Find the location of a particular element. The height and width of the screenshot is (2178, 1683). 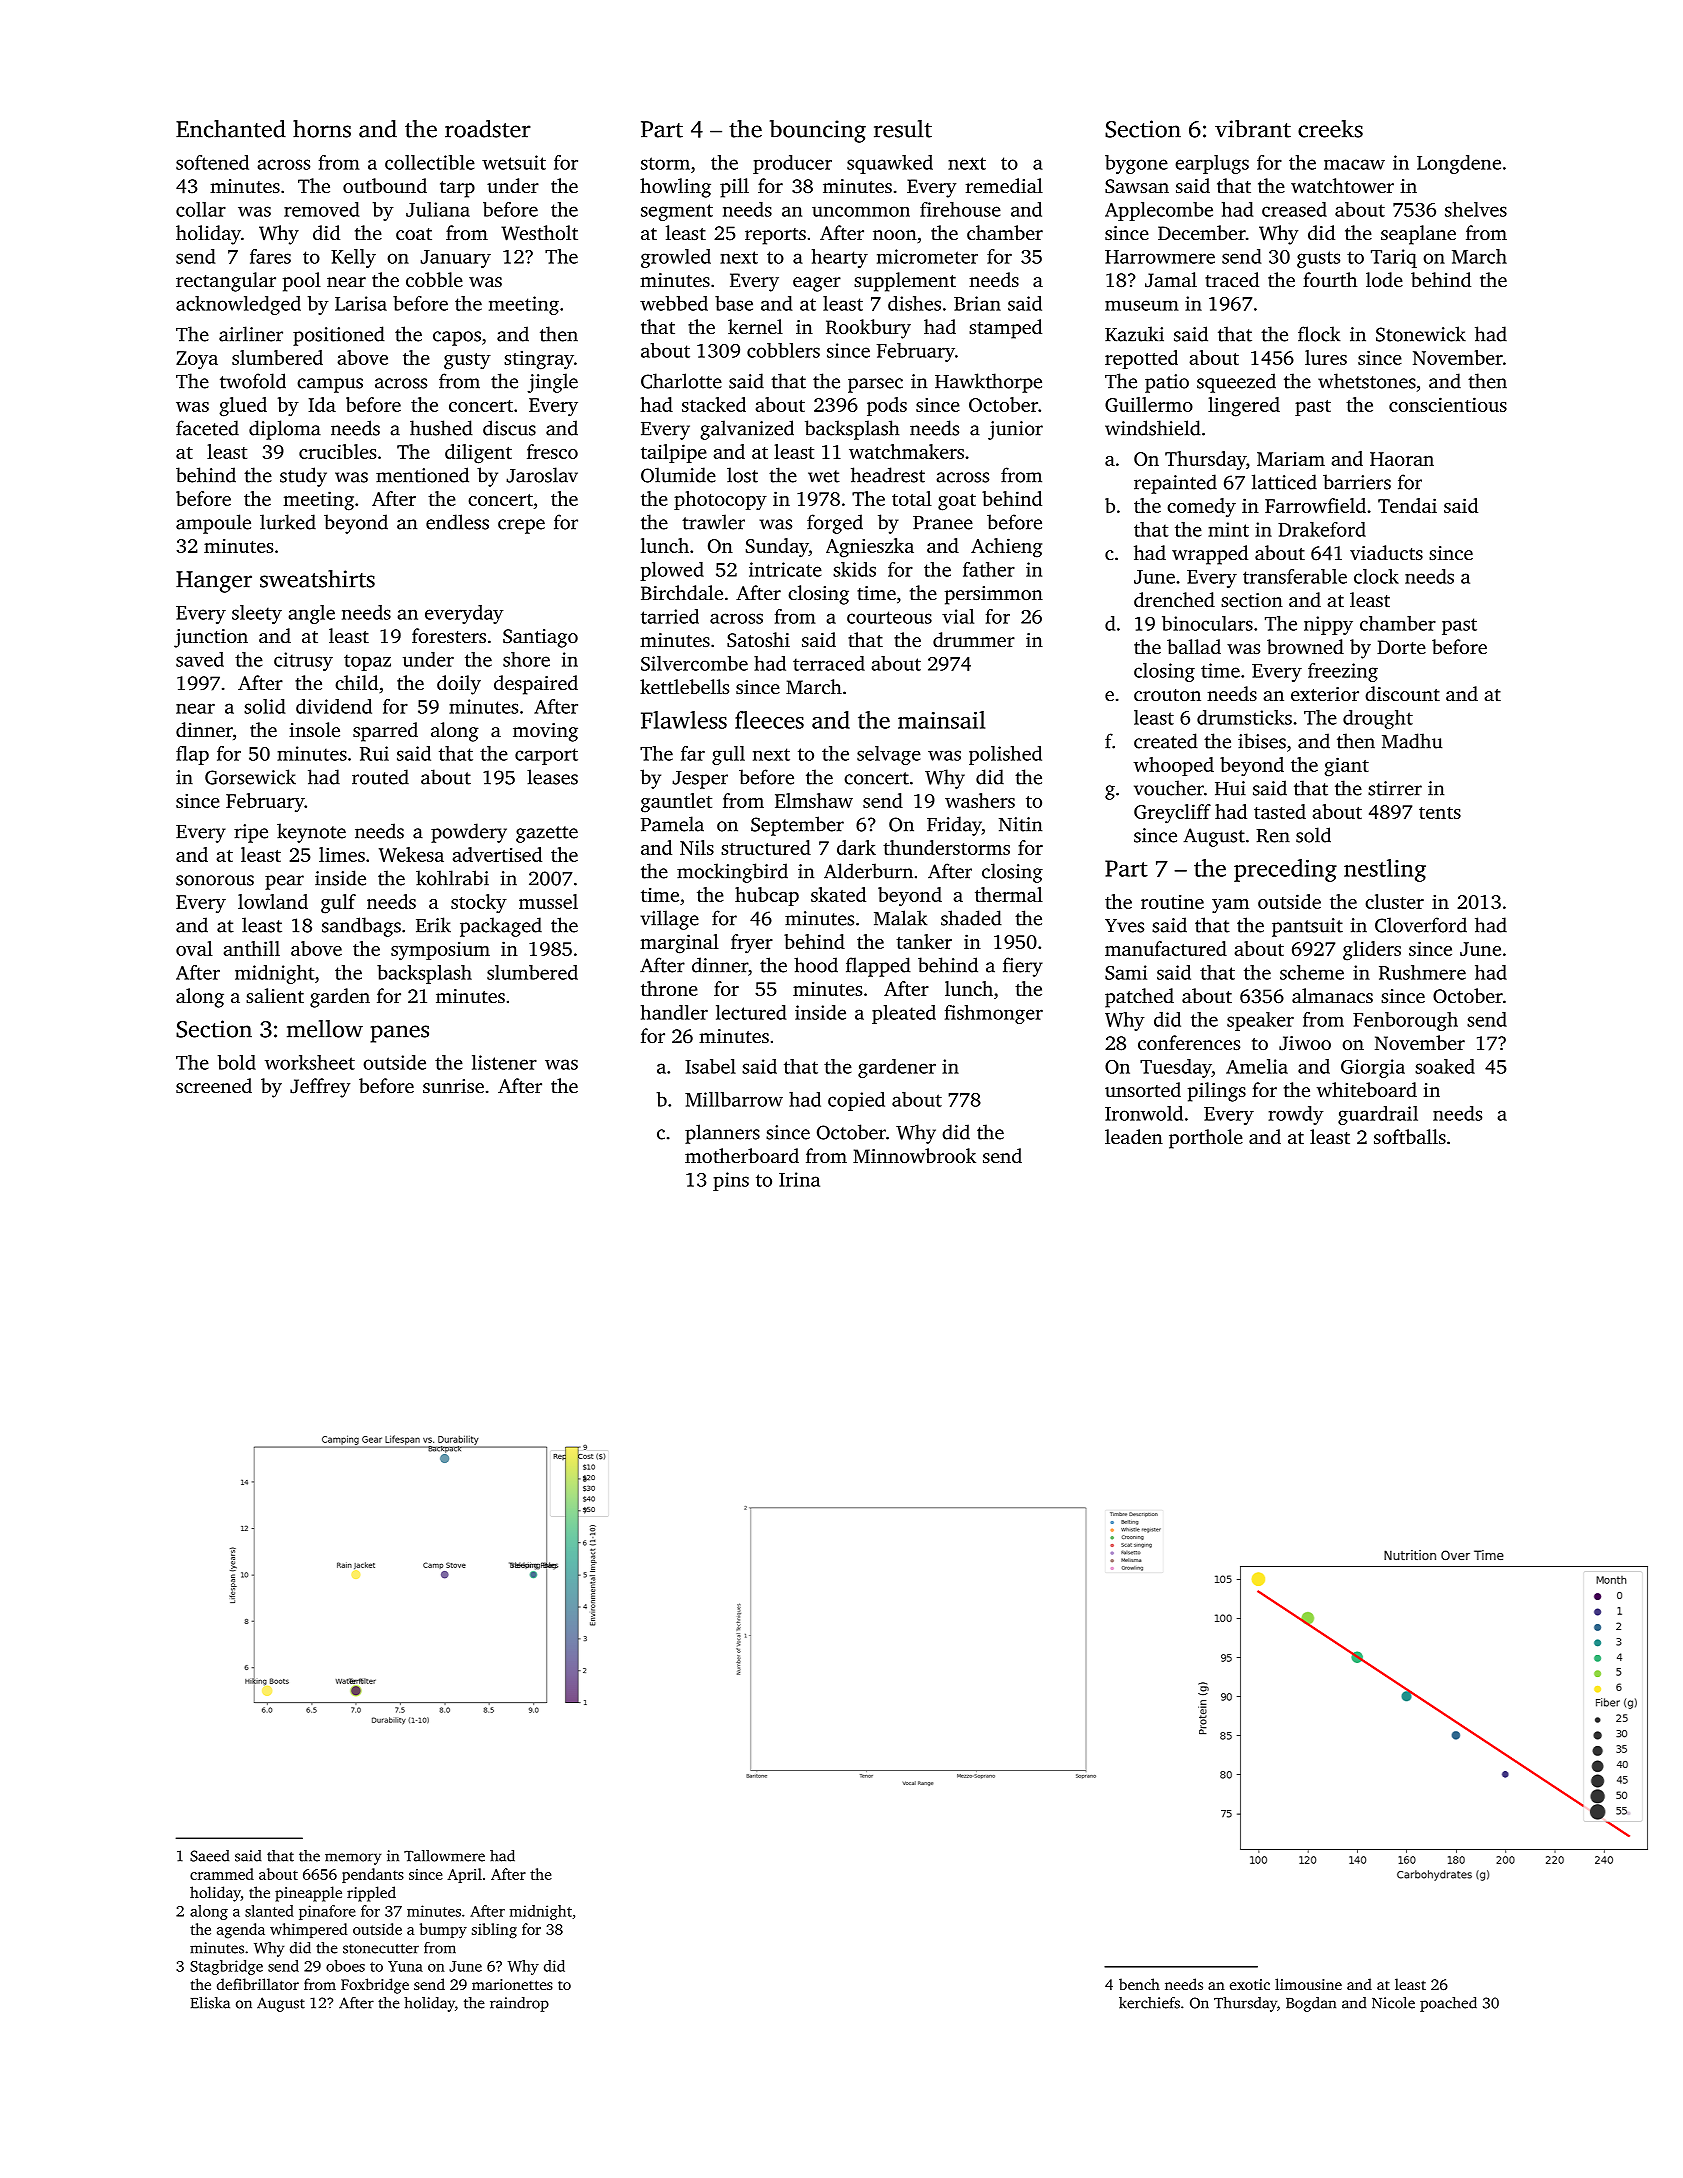

Irina is located at coordinates (799, 1179).
